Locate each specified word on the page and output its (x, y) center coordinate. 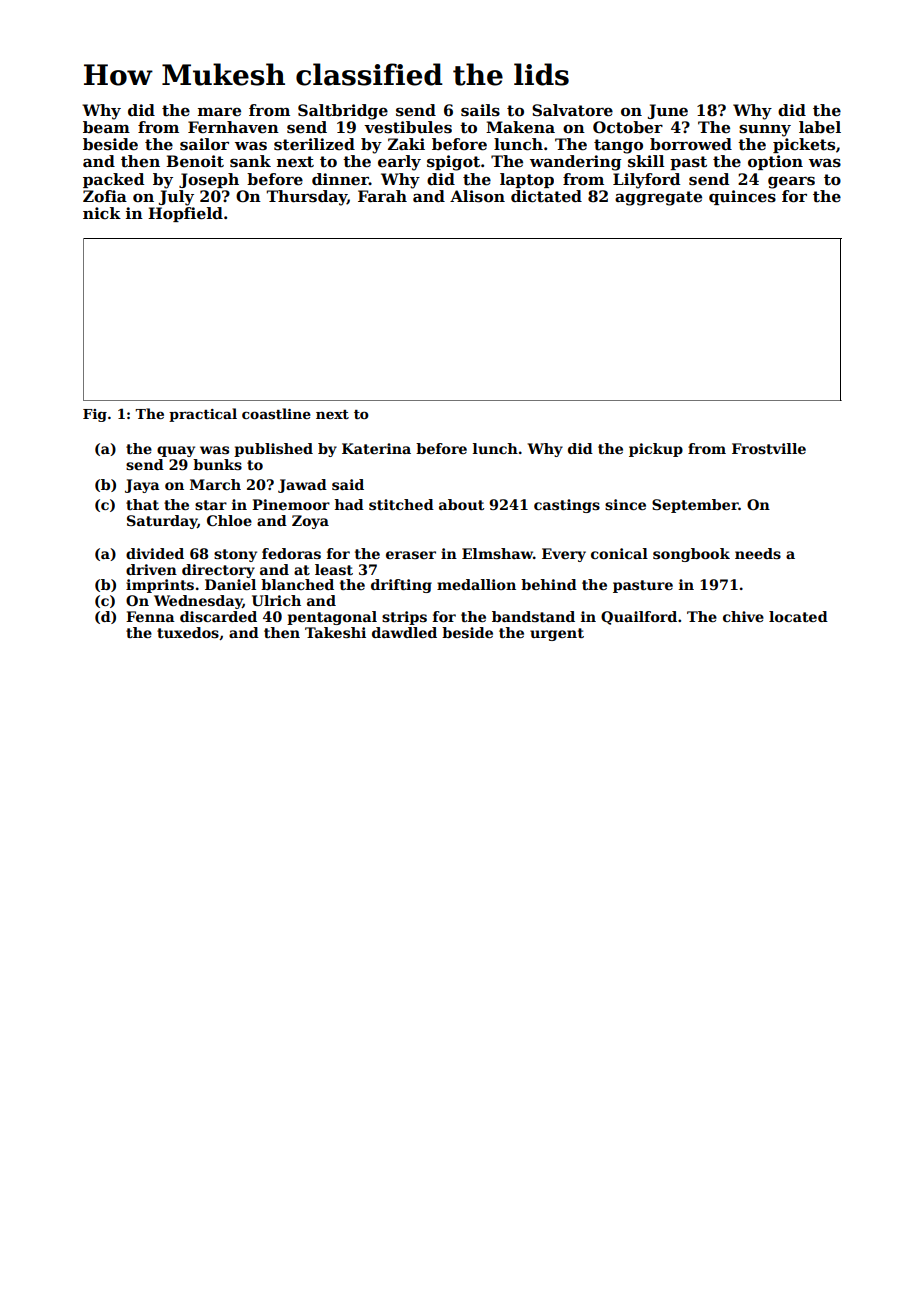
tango (618, 146)
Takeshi (335, 632)
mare (219, 112)
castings (567, 506)
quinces (742, 197)
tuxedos (188, 632)
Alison (477, 196)
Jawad (302, 486)
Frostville (769, 448)
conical (619, 553)
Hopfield (185, 214)
